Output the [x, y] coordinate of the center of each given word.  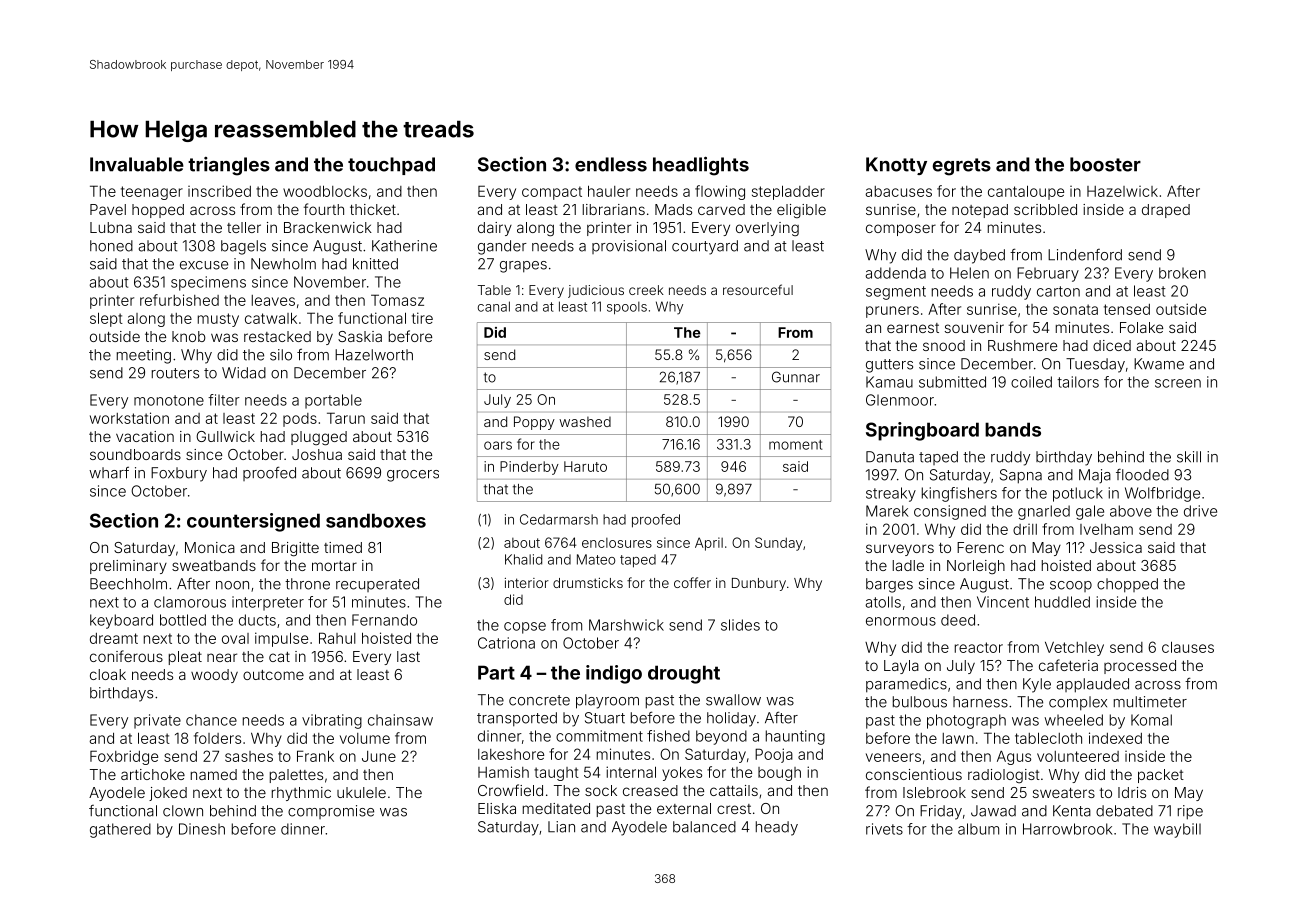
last [408, 656]
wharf [109, 472]
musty [218, 320]
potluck [1078, 494]
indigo [614, 674]
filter [224, 400]
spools [627, 308]
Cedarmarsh [559, 519]
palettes [296, 776]
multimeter [1150, 702]
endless [611, 164]
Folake [1141, 327]
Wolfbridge [1162, 494]
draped [1166, 211]
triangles [229, 166]
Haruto [585, 466]
